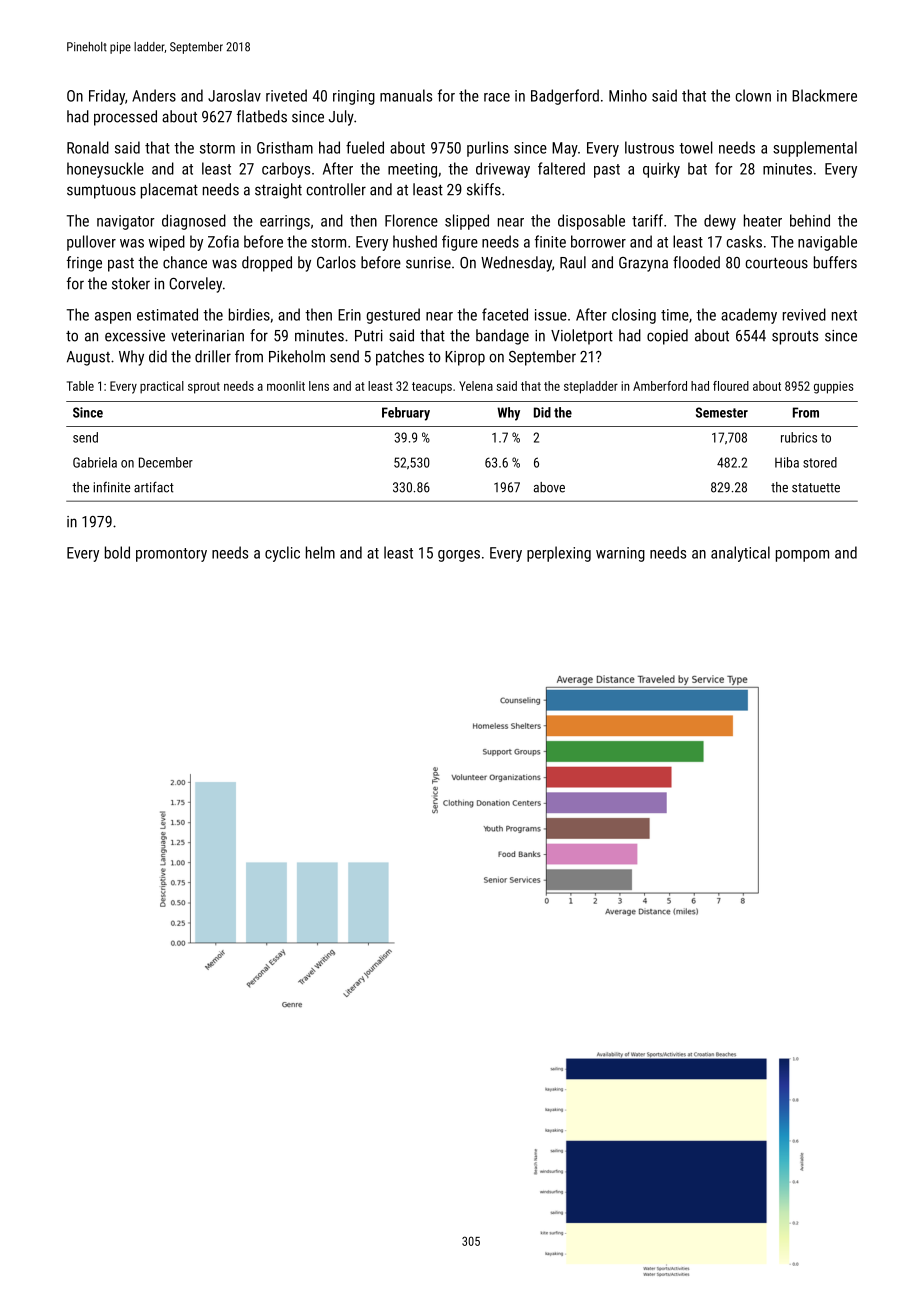 The width and height of the screenshot is (924, 1308). I want to click on above, so click(549, 487).
